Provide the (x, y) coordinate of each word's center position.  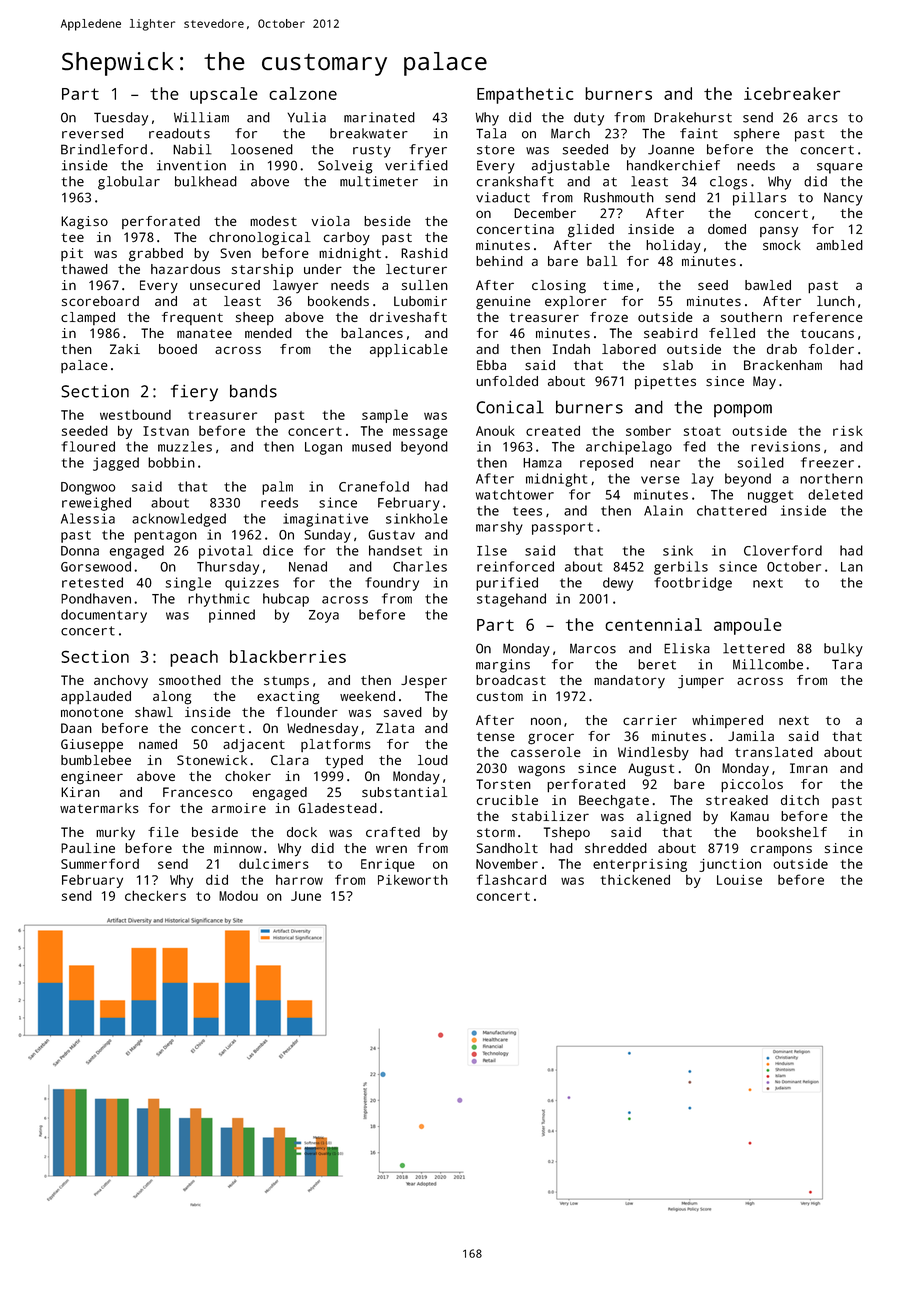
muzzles (185, 446)
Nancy (843, 199)
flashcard (511, 879)
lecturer (416, 269)
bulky (843, 650)
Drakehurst (693, 117)
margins (503, 666)
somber (648, 431)
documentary (104, 616)
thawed (84, 269)
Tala (491, 133)
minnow (238, 848)
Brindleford (104, 149)
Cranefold (374, 486)
